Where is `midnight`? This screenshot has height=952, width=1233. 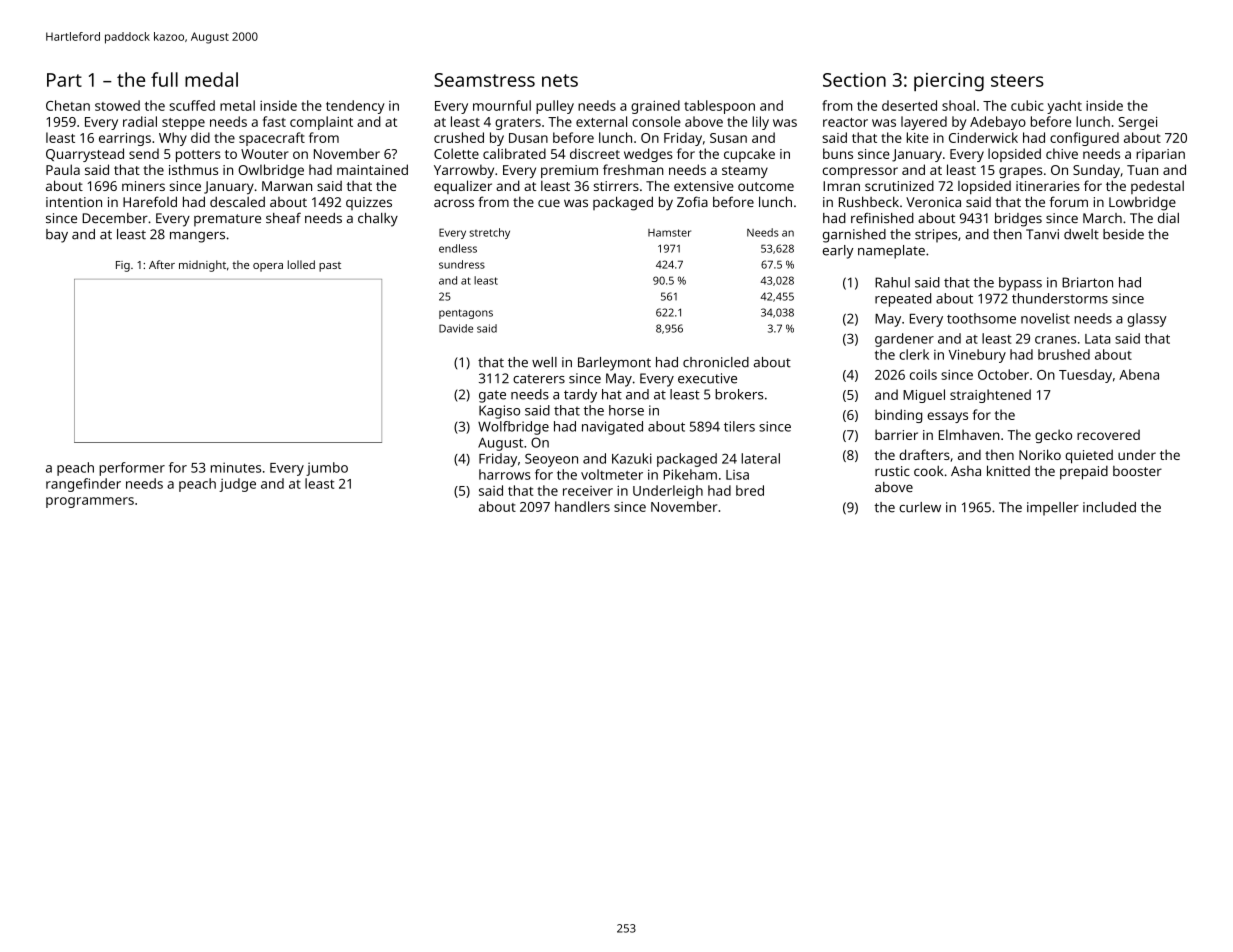
midnight is located at coordinates (202, 266).
